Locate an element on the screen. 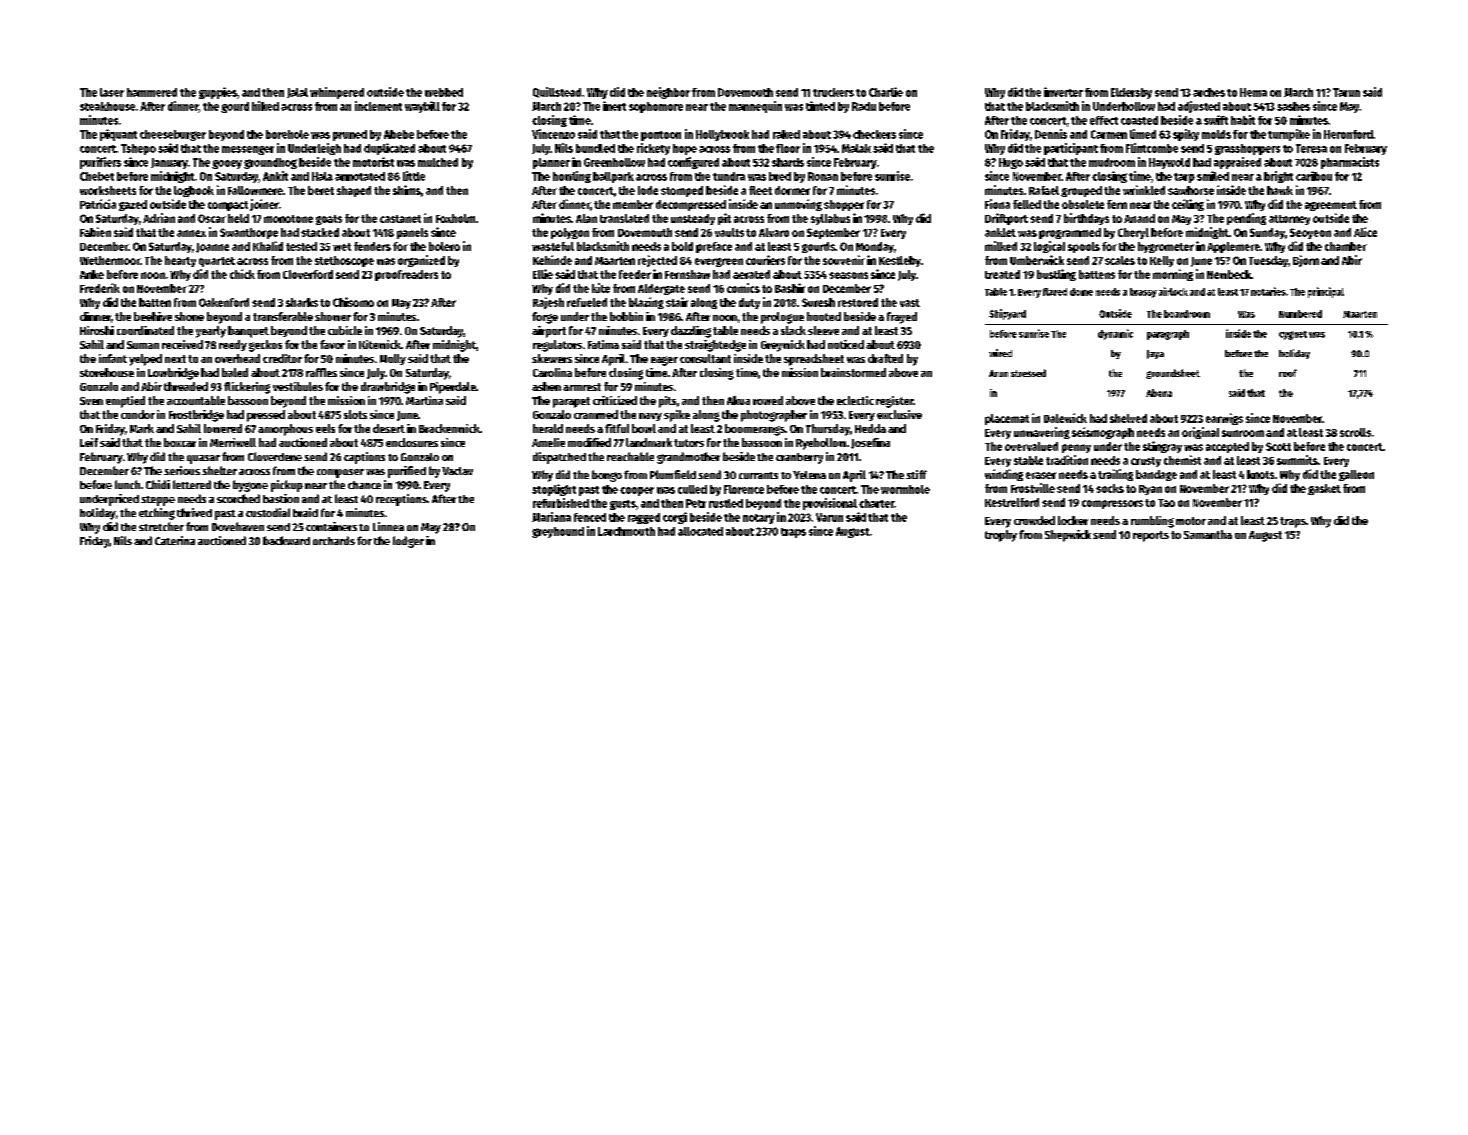  etching is located at coordinates (157, 514).
